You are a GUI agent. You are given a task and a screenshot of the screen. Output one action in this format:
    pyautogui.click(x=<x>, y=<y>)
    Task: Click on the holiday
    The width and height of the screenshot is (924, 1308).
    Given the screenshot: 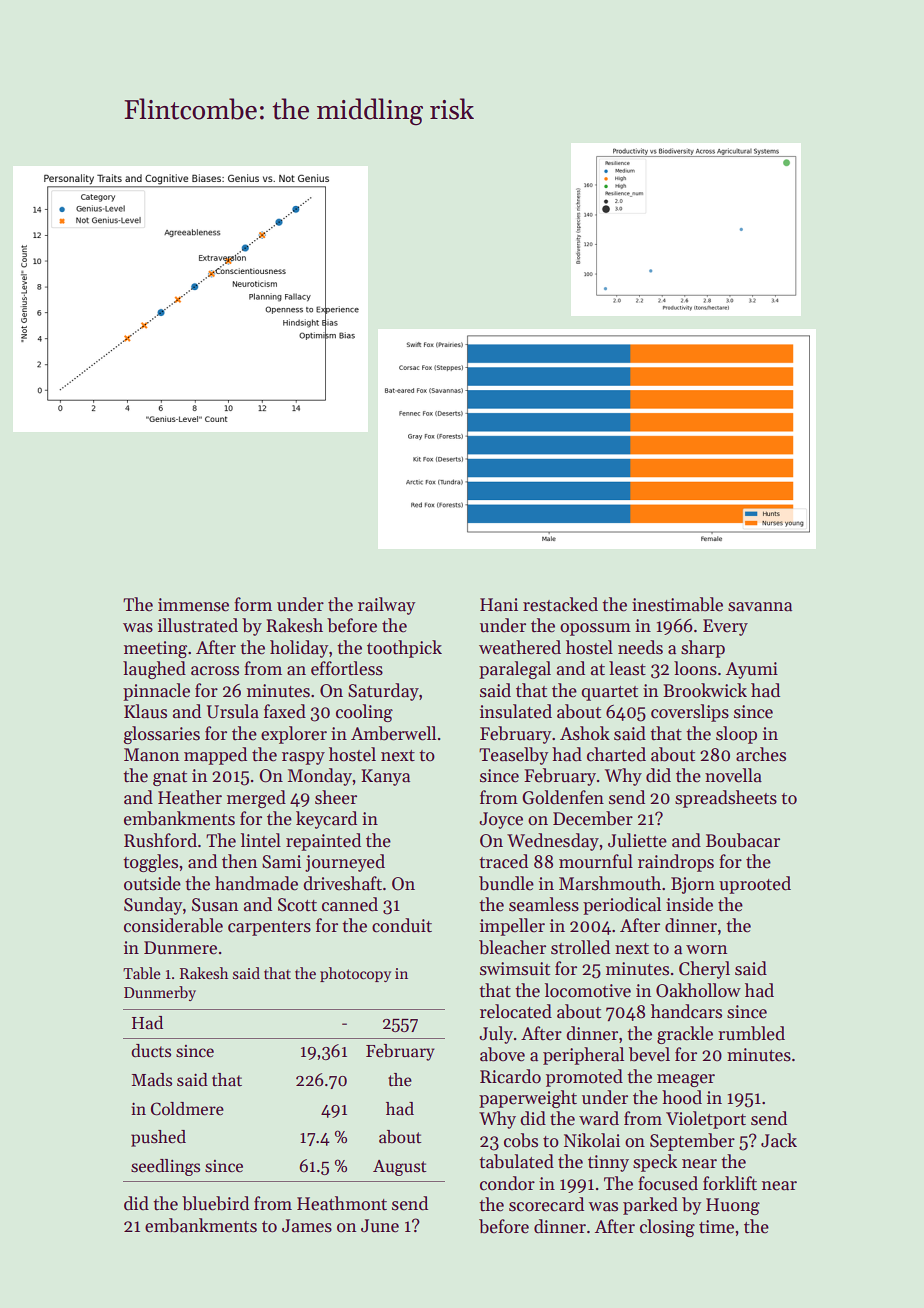 What is the action you would take?
    pyautogui.click(x=299, y=649)
